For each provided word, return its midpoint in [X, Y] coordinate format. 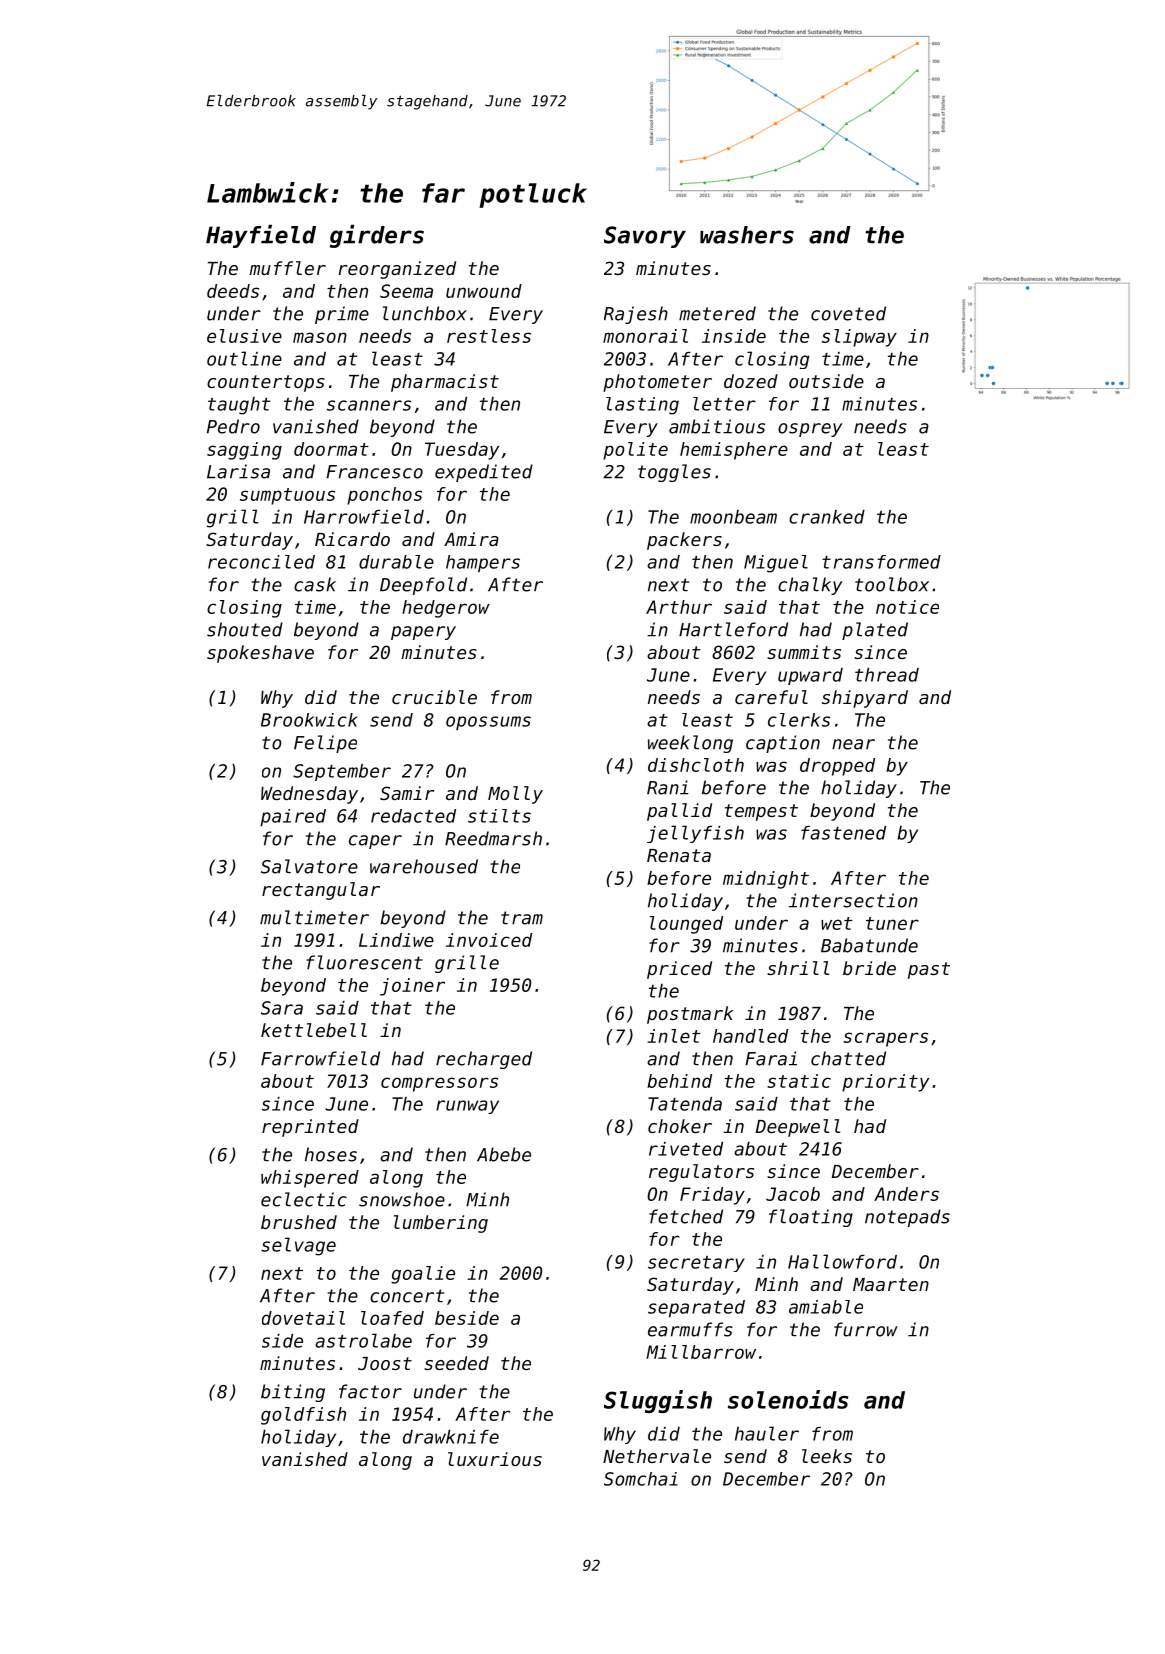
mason [320, 337]
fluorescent [364, 962]
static [799, 1081]
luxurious [495, 1459]
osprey [810, 430]
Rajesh [636, 315]
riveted [686, 1149]
